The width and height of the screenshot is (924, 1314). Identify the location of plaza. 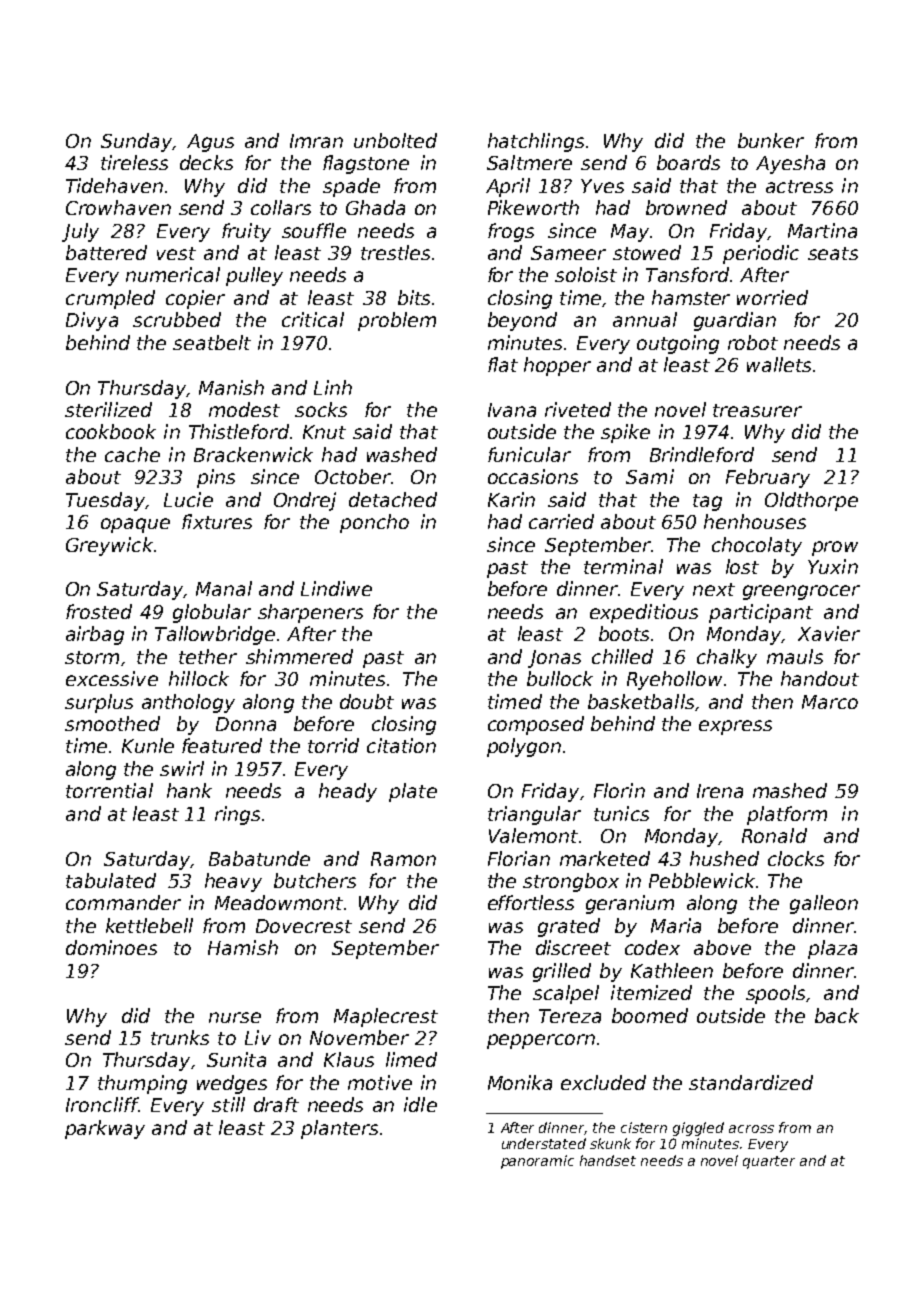
(832, 949).
